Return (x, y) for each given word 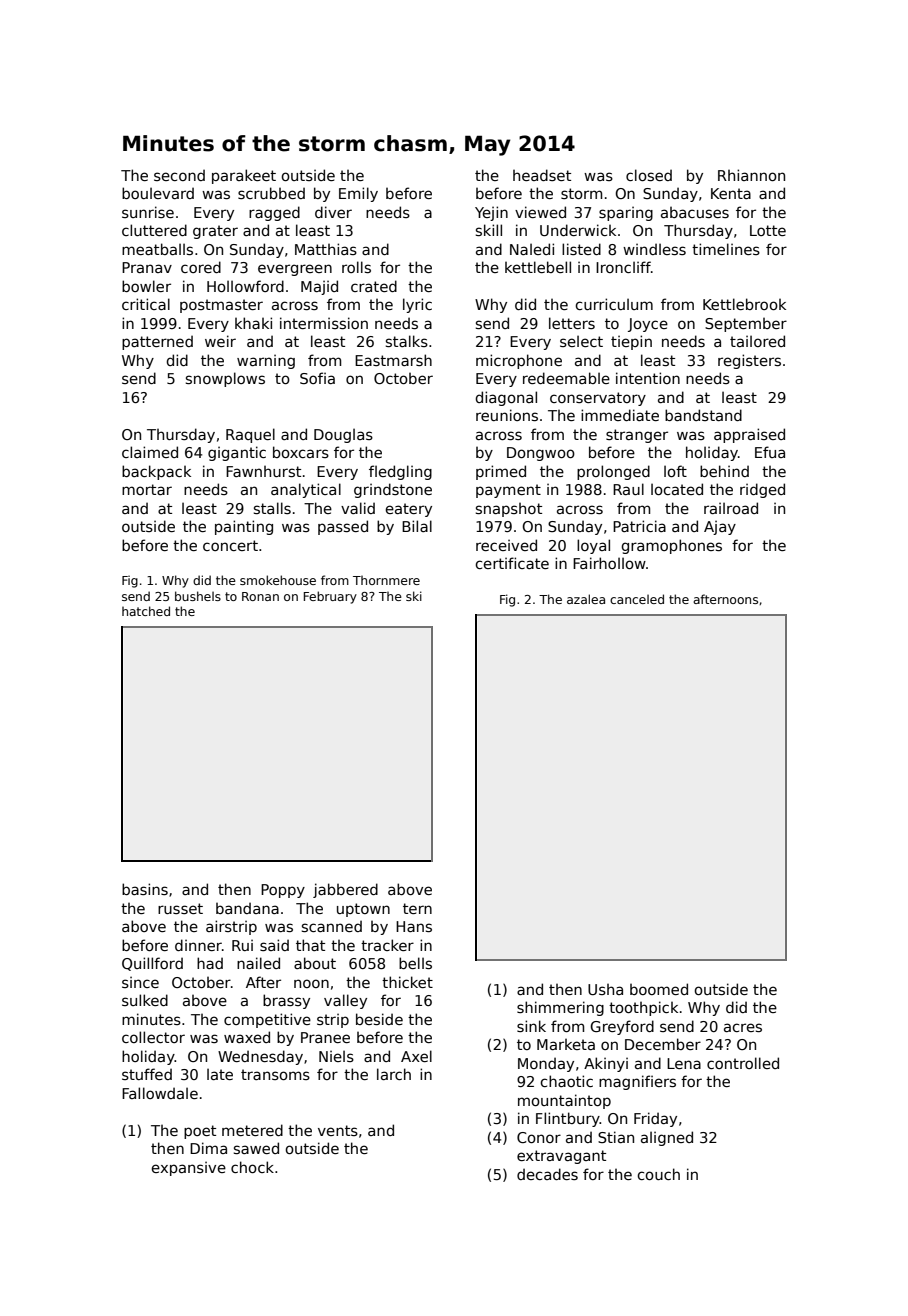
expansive (188, 1168)
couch (658, 1174)
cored (201, 267)
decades (547, 1174)
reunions (507, 415)
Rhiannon (751, 175)
